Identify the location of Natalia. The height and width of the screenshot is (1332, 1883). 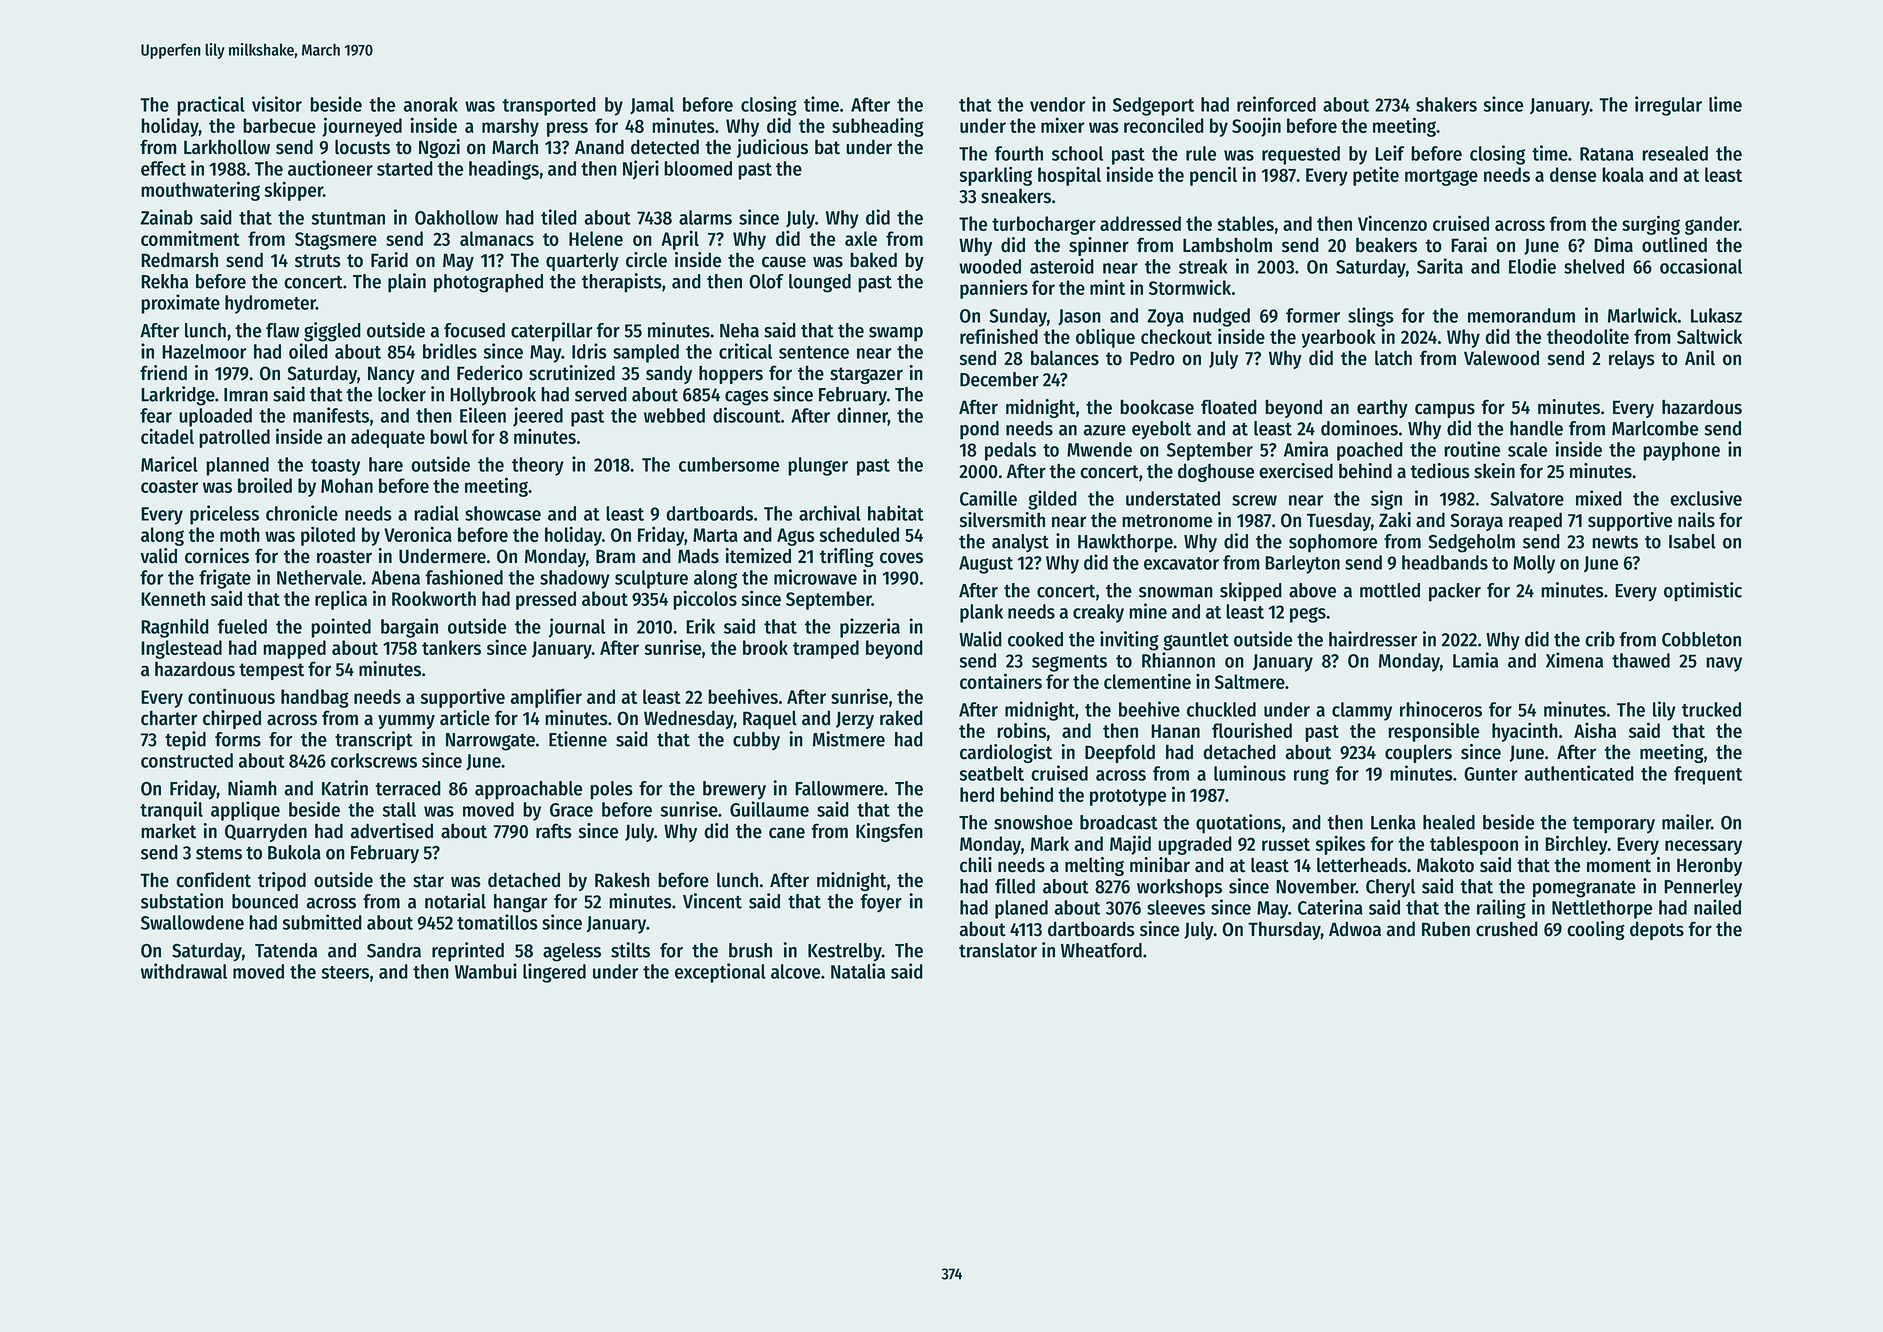
(858, 971).
